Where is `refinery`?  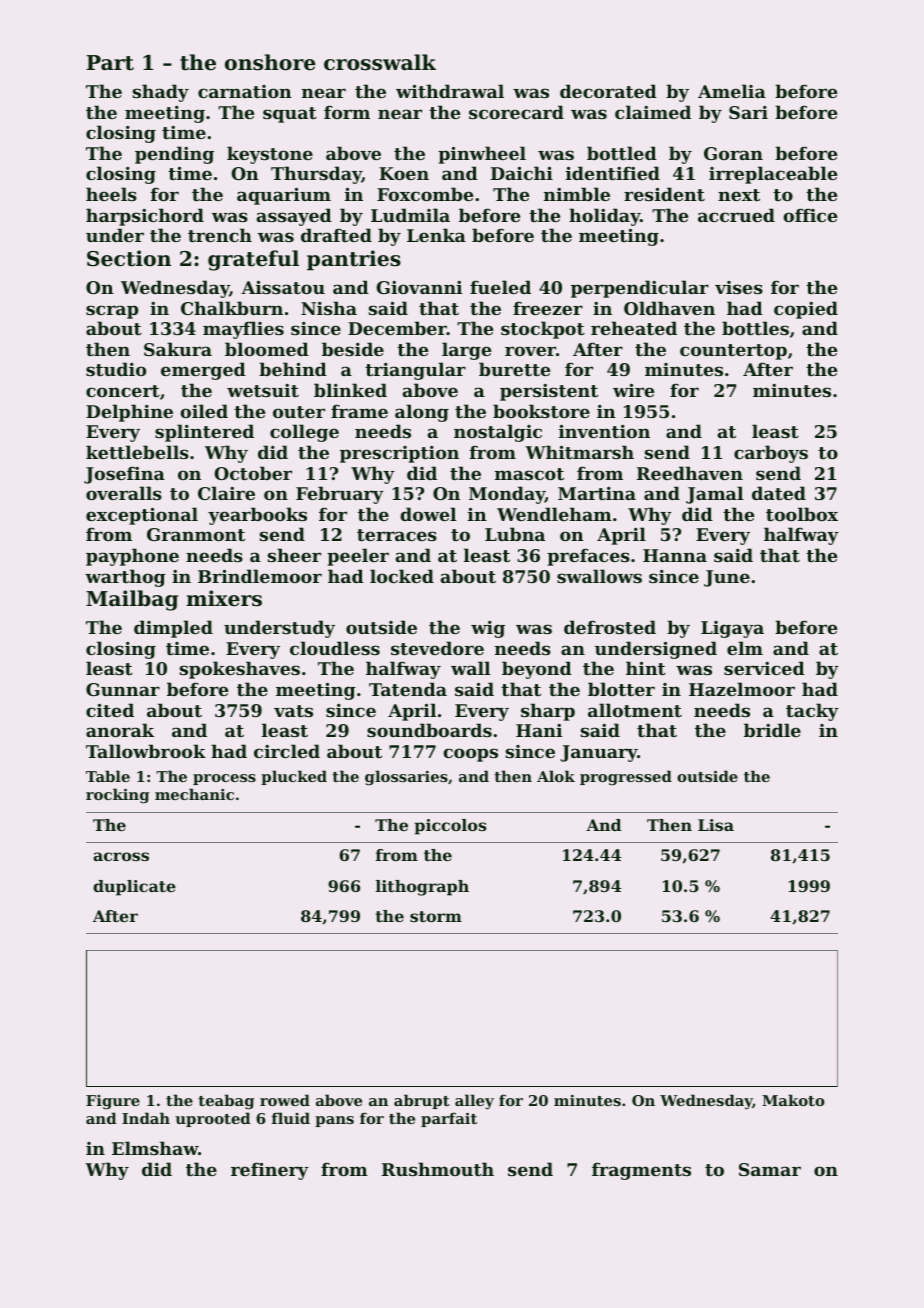 refinery is located at coordinates (270, 1171).
